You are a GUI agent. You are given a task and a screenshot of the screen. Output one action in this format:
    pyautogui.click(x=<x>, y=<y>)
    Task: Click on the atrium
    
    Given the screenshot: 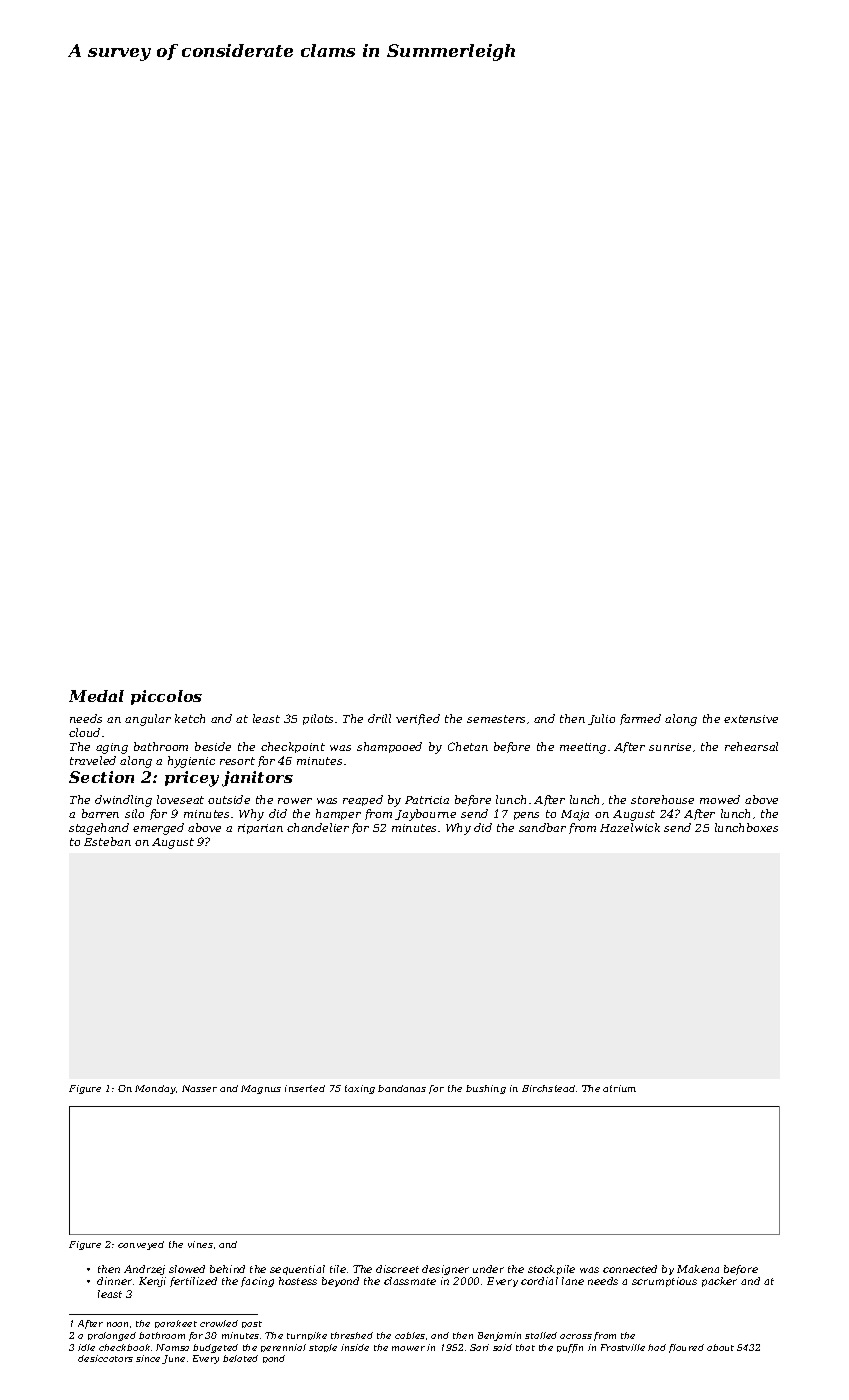 What is the action you would take?
    pyautogui.click(x=619, y=1088)
